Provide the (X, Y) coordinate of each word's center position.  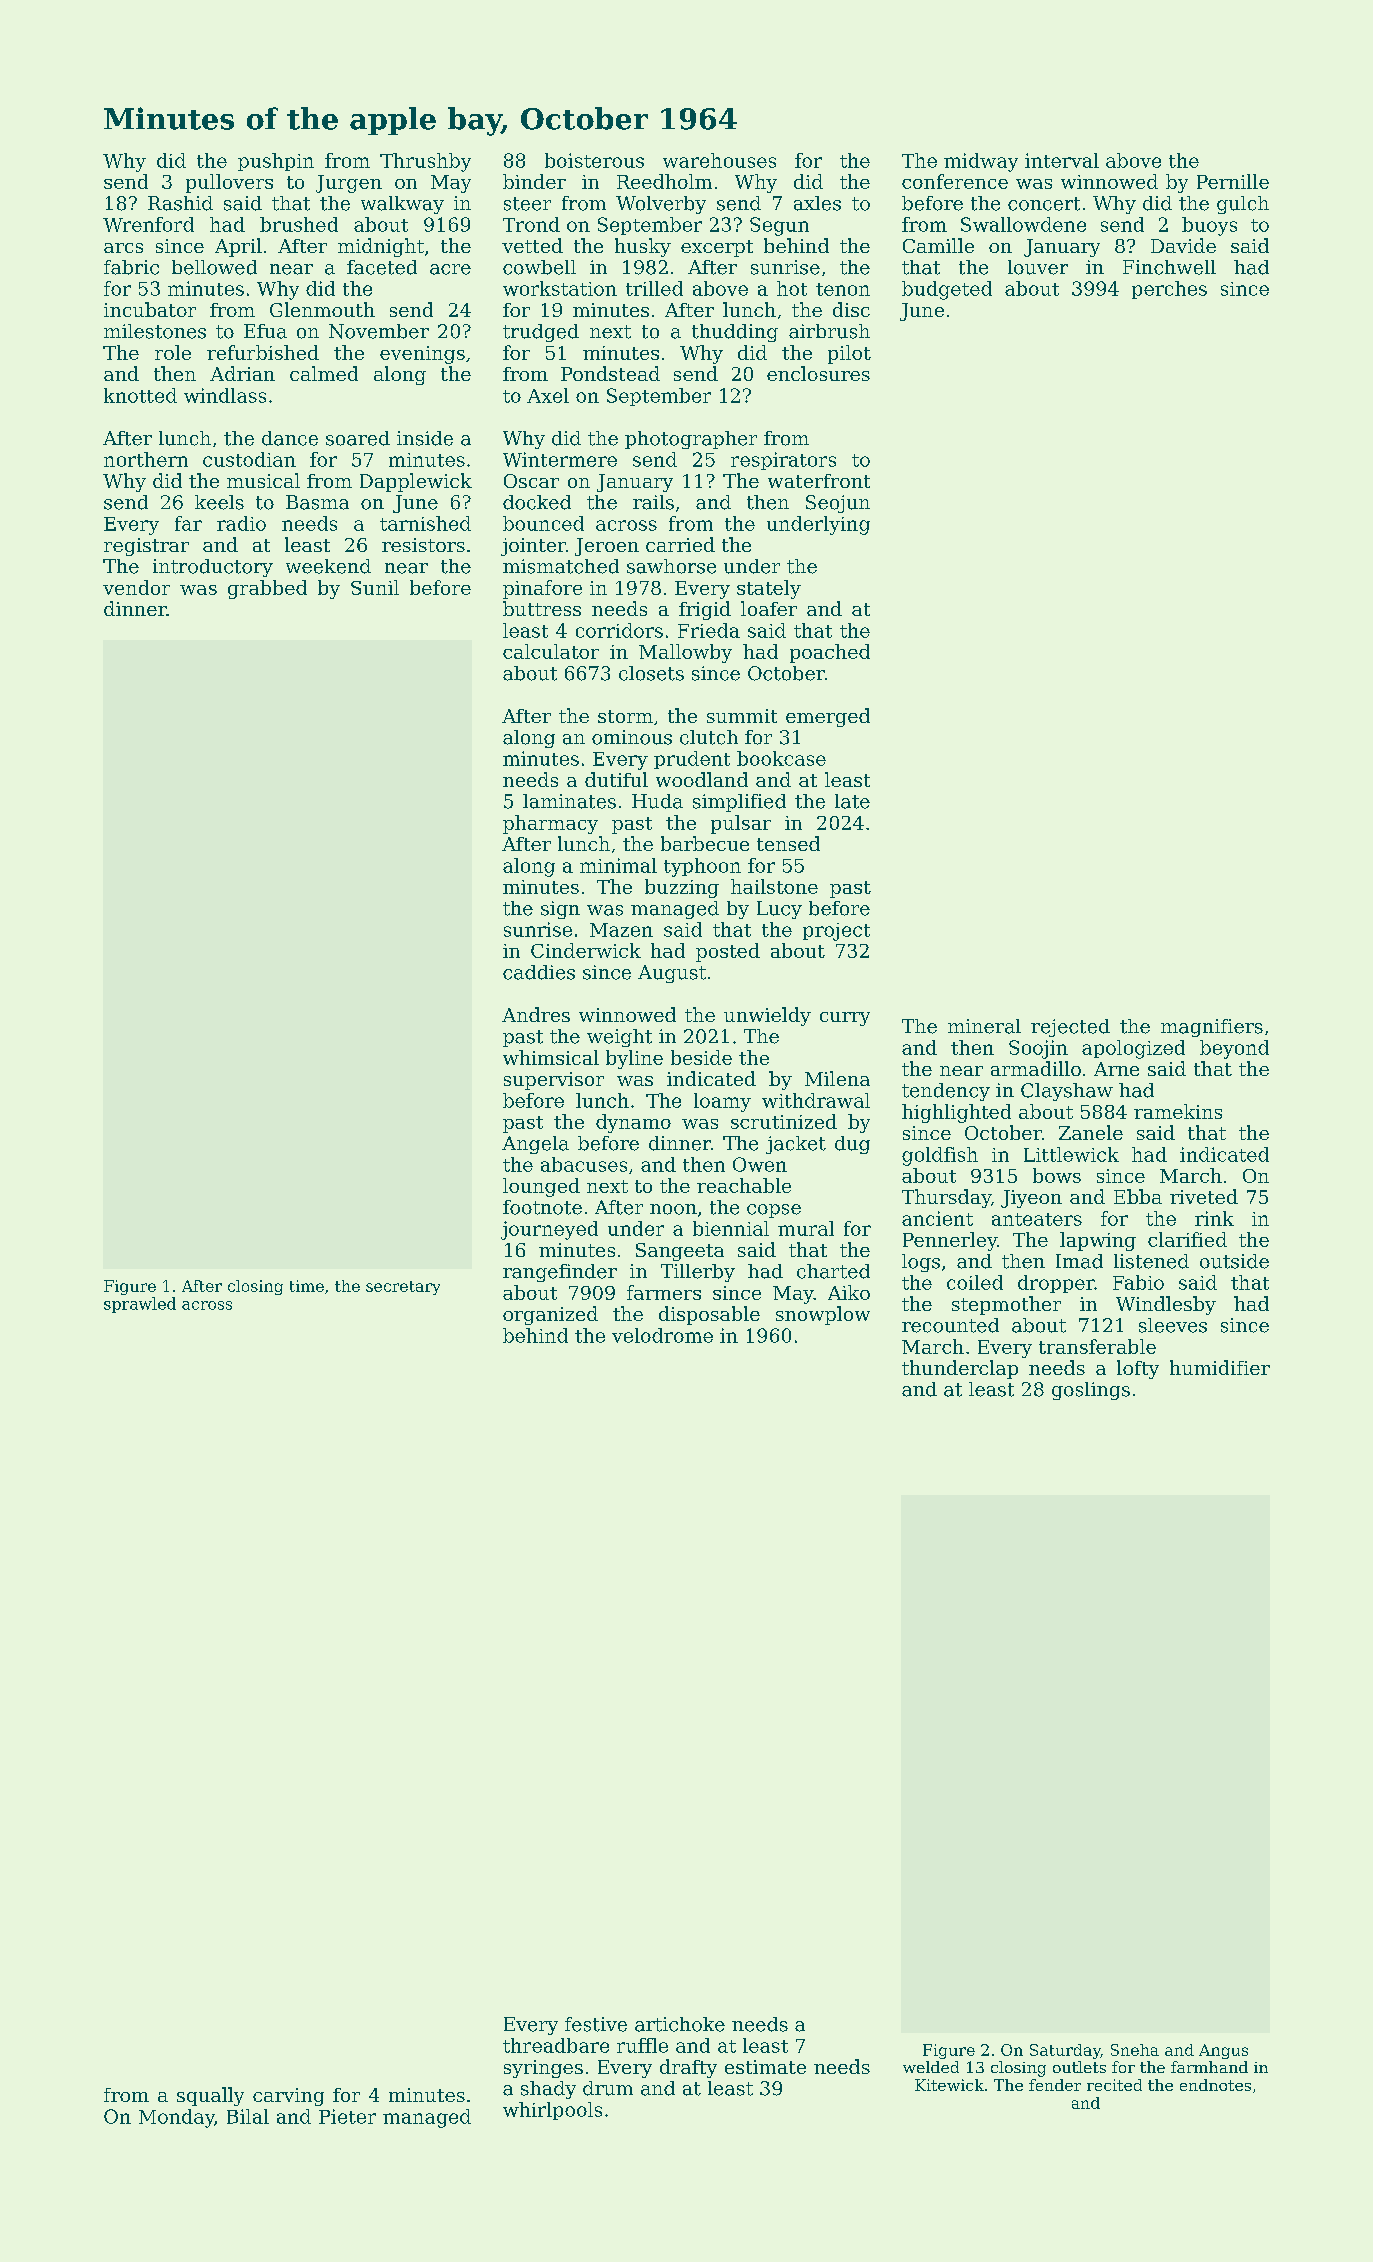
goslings (1091, 1391)
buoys (1209, 226)
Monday (176, 2118)
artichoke (680, 2024)
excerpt (717, 248)
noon (673, 1209)
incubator (150, 309)
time (307, 1286)
